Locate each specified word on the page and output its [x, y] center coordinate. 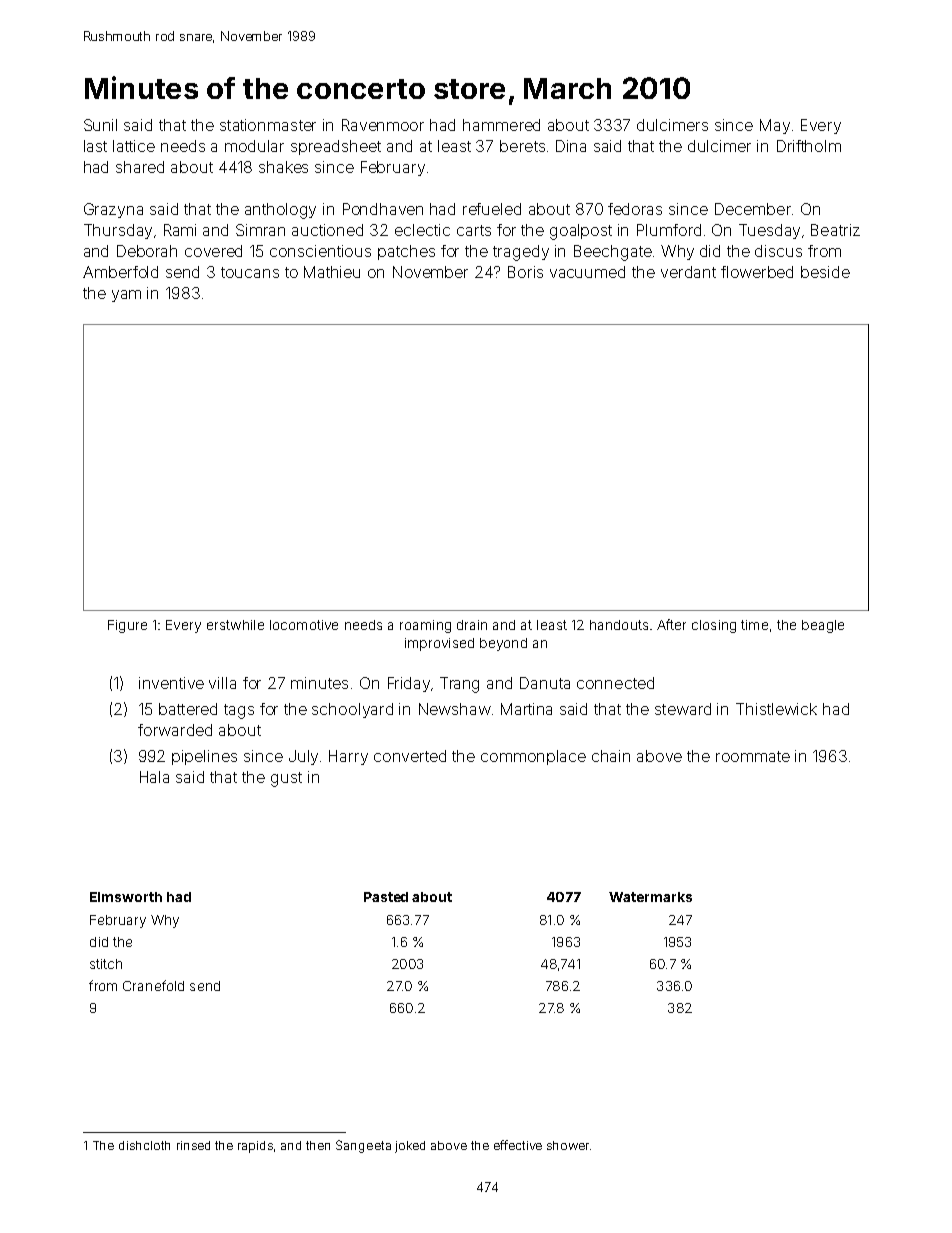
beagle [823, 626]
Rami [180, 230]
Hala [154, 777]
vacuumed [587, 272]
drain [472, 625]
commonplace [533, 757]
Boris [525, 272]
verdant [688, 272]
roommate [753, 756]
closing [714, 626]
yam [126, 296]
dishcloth [144, 1145]
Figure [127, 626]
